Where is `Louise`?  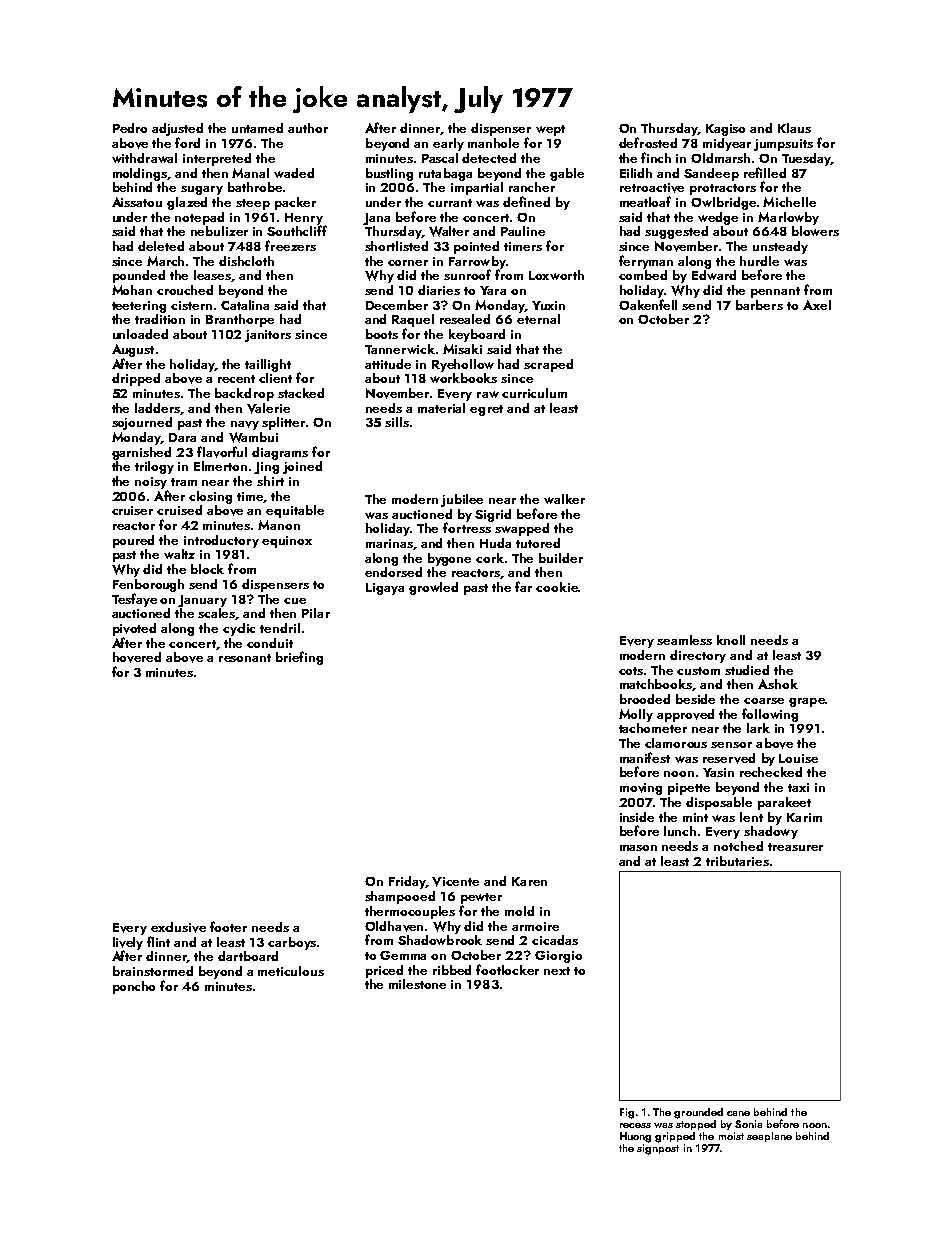 Louise is located at coordinates (798, 758).
